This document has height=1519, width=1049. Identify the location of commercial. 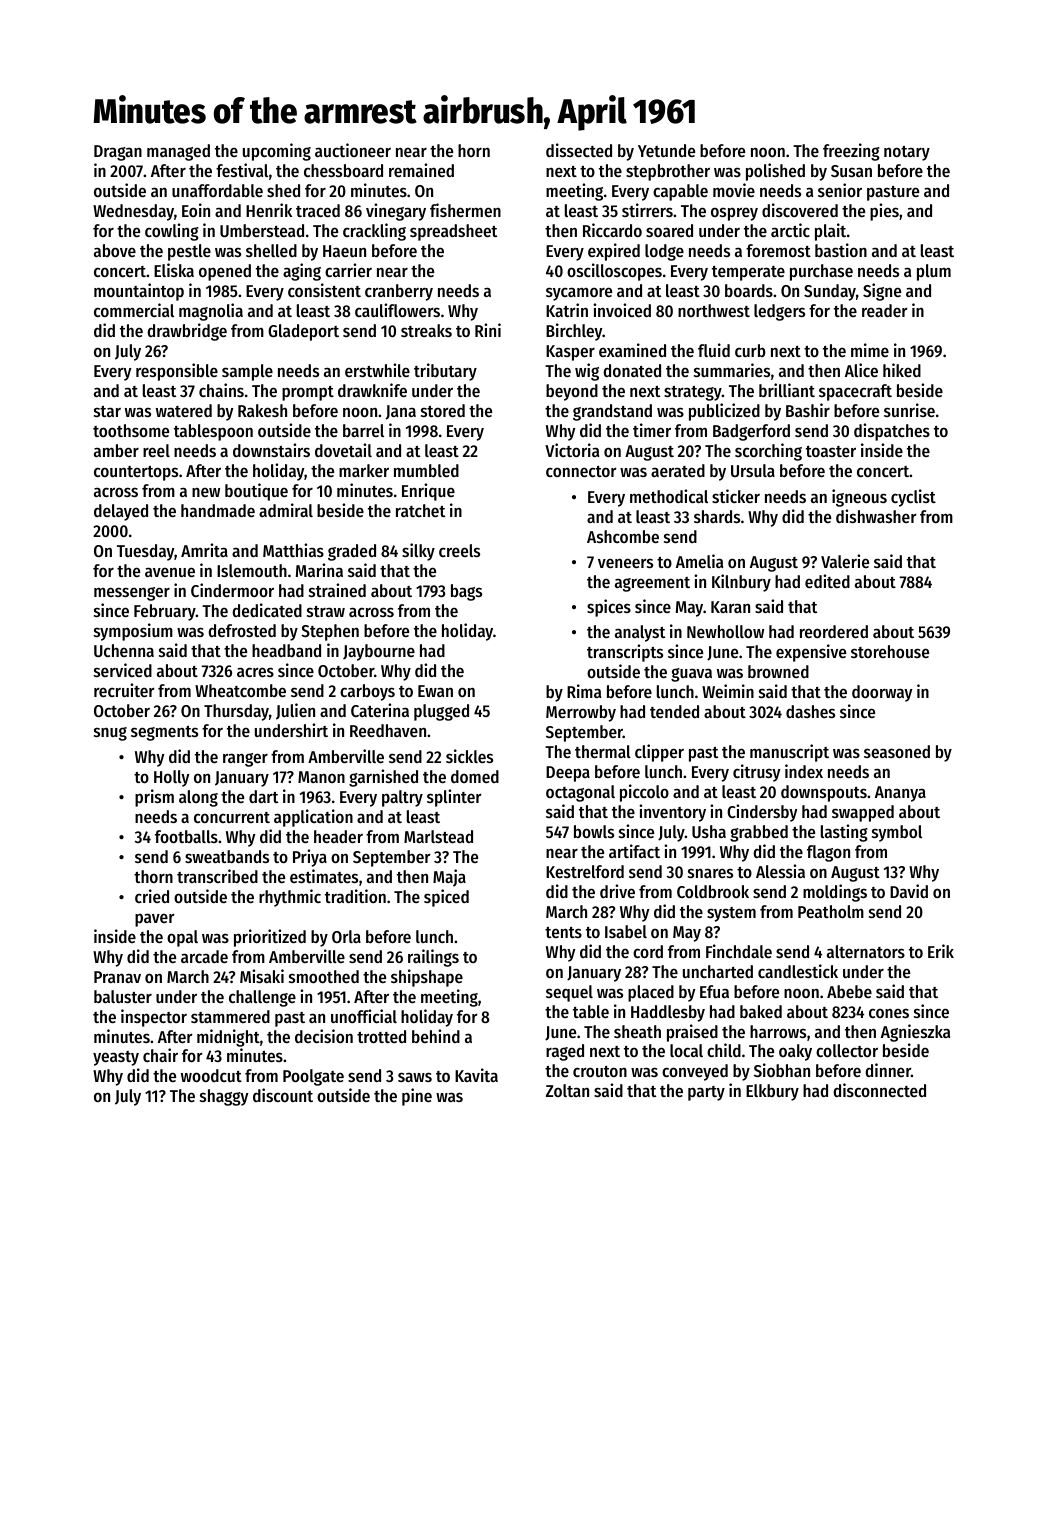
(134, 310).
